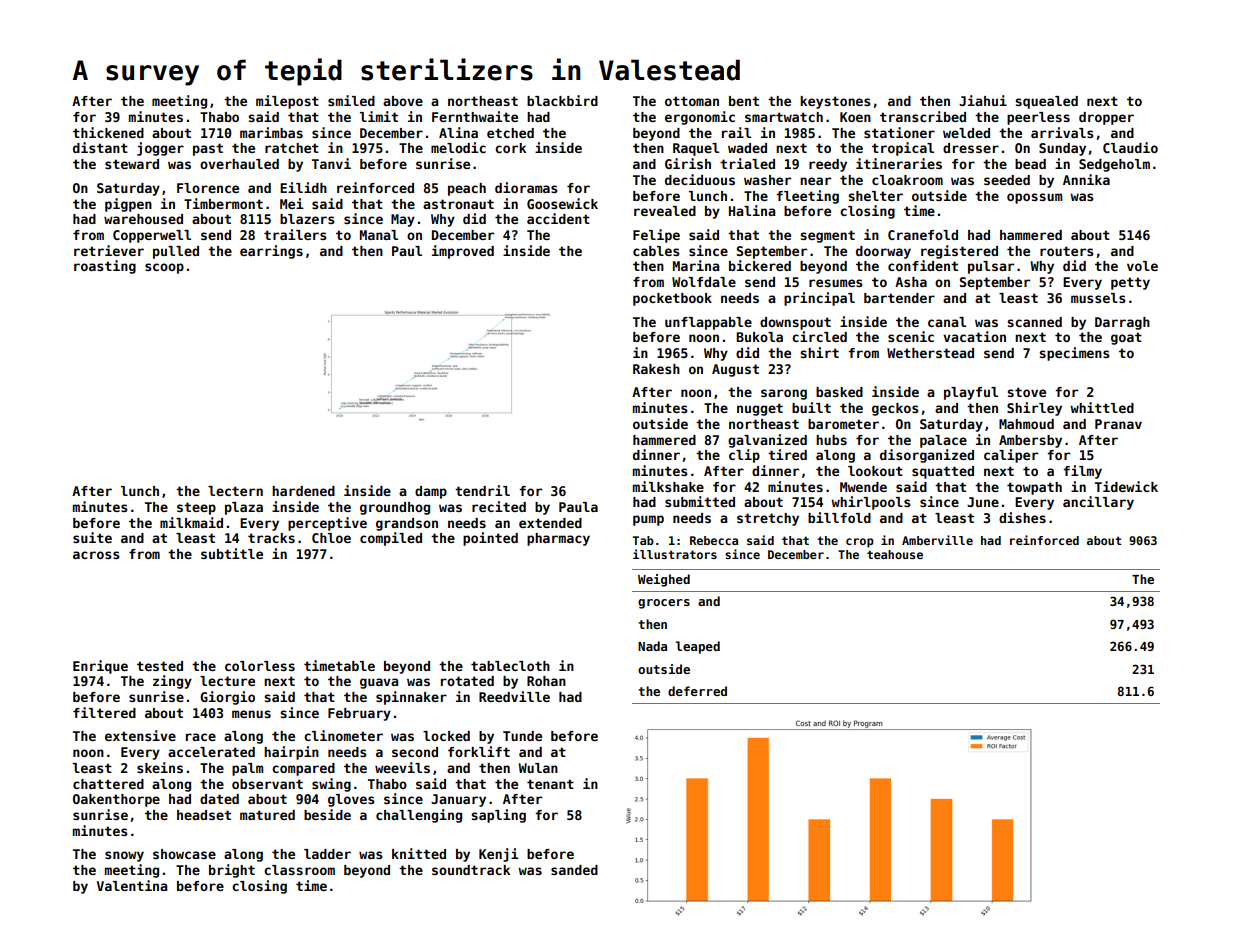 The height and width of the document is (952, 1233). What do you see at coordinates (562, 100) in the document?
I see `blackbird` at bounding box center [562, 100].
